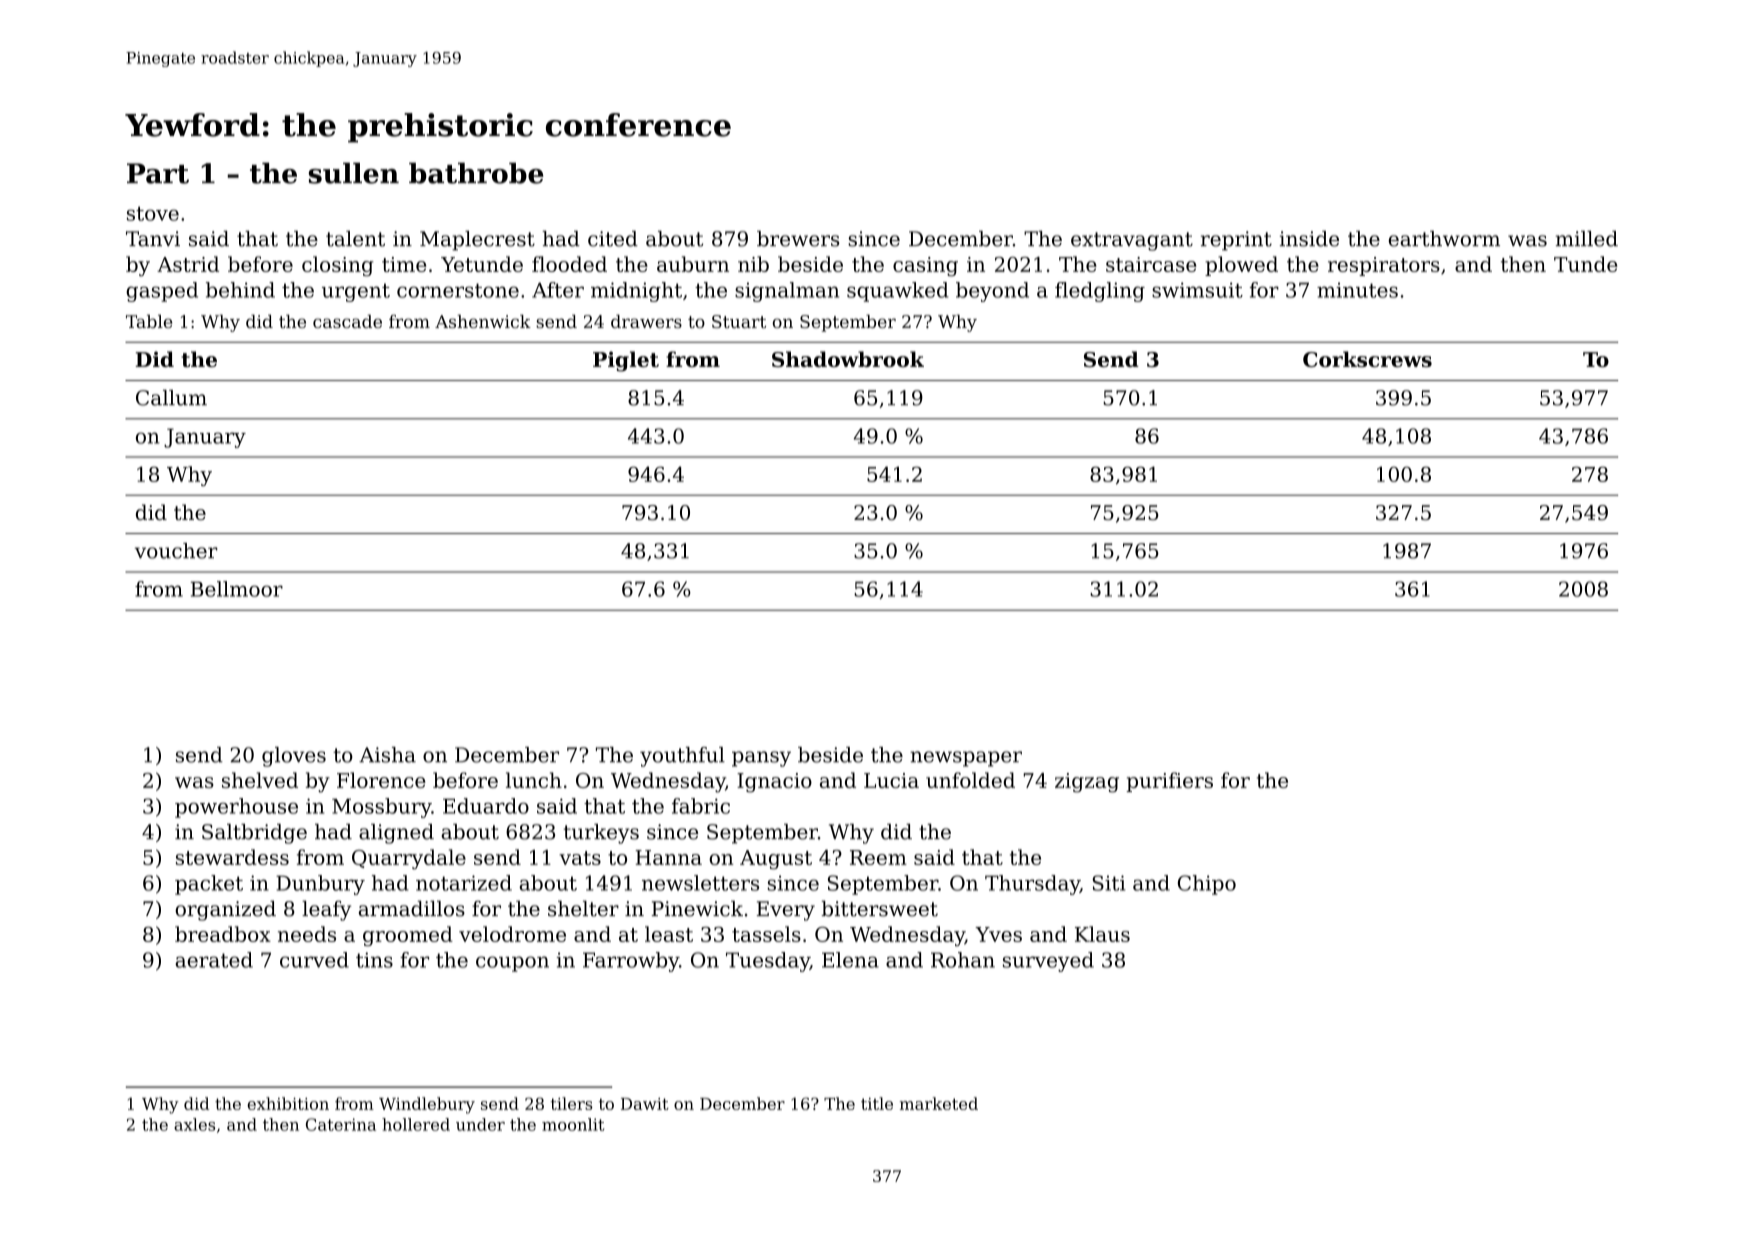 Image resolution: width=1744 pixels, height=1233 pixels. Describe the element at coordinates (572, 1103) in the document. I see `tilers` at that location.
